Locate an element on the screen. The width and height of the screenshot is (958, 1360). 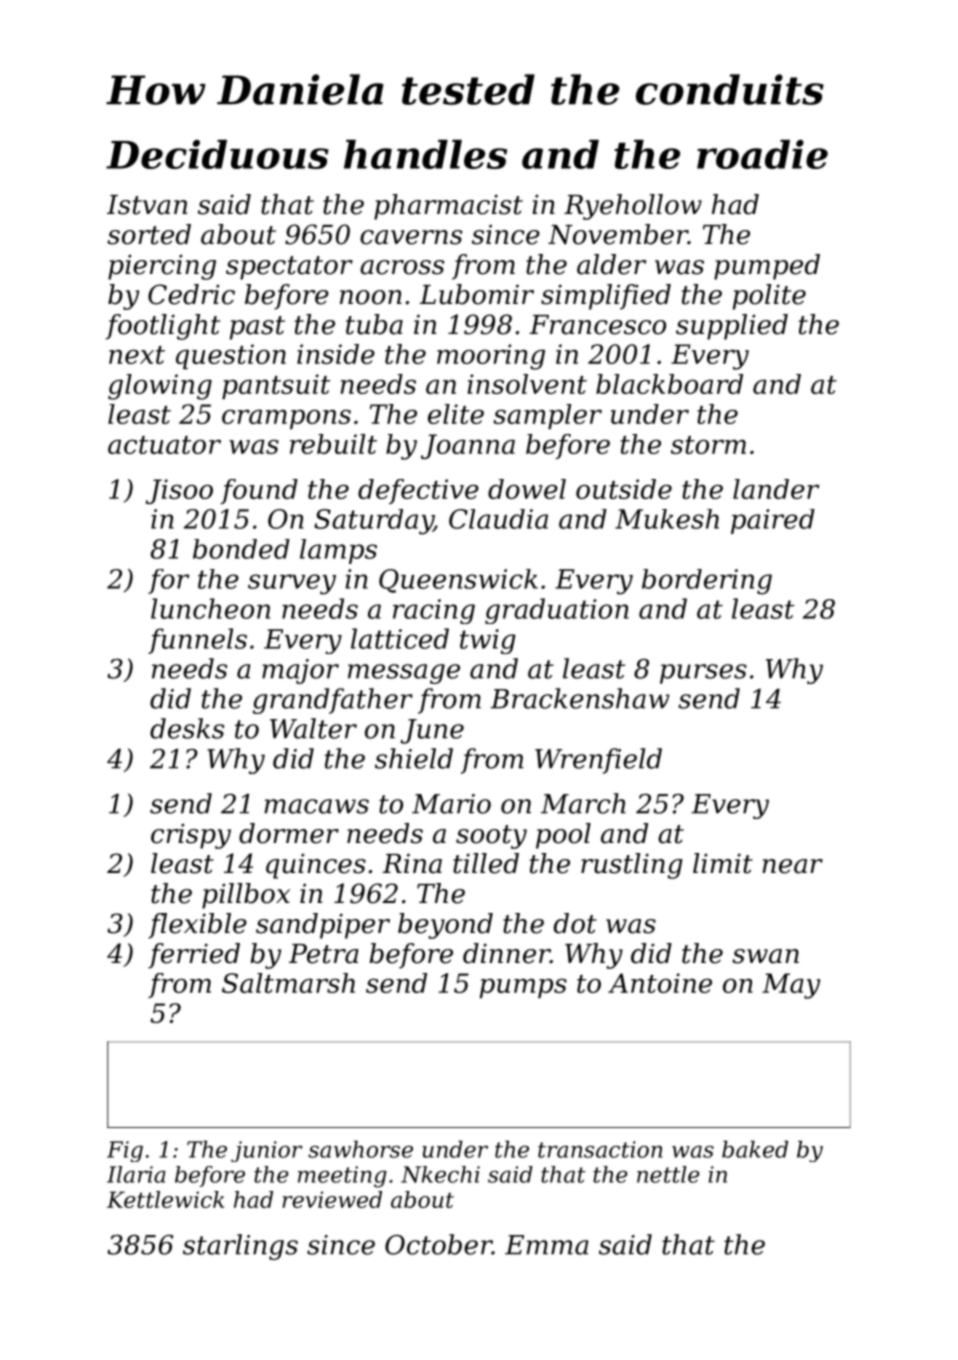
desks is located at coordinates (187, 728).
